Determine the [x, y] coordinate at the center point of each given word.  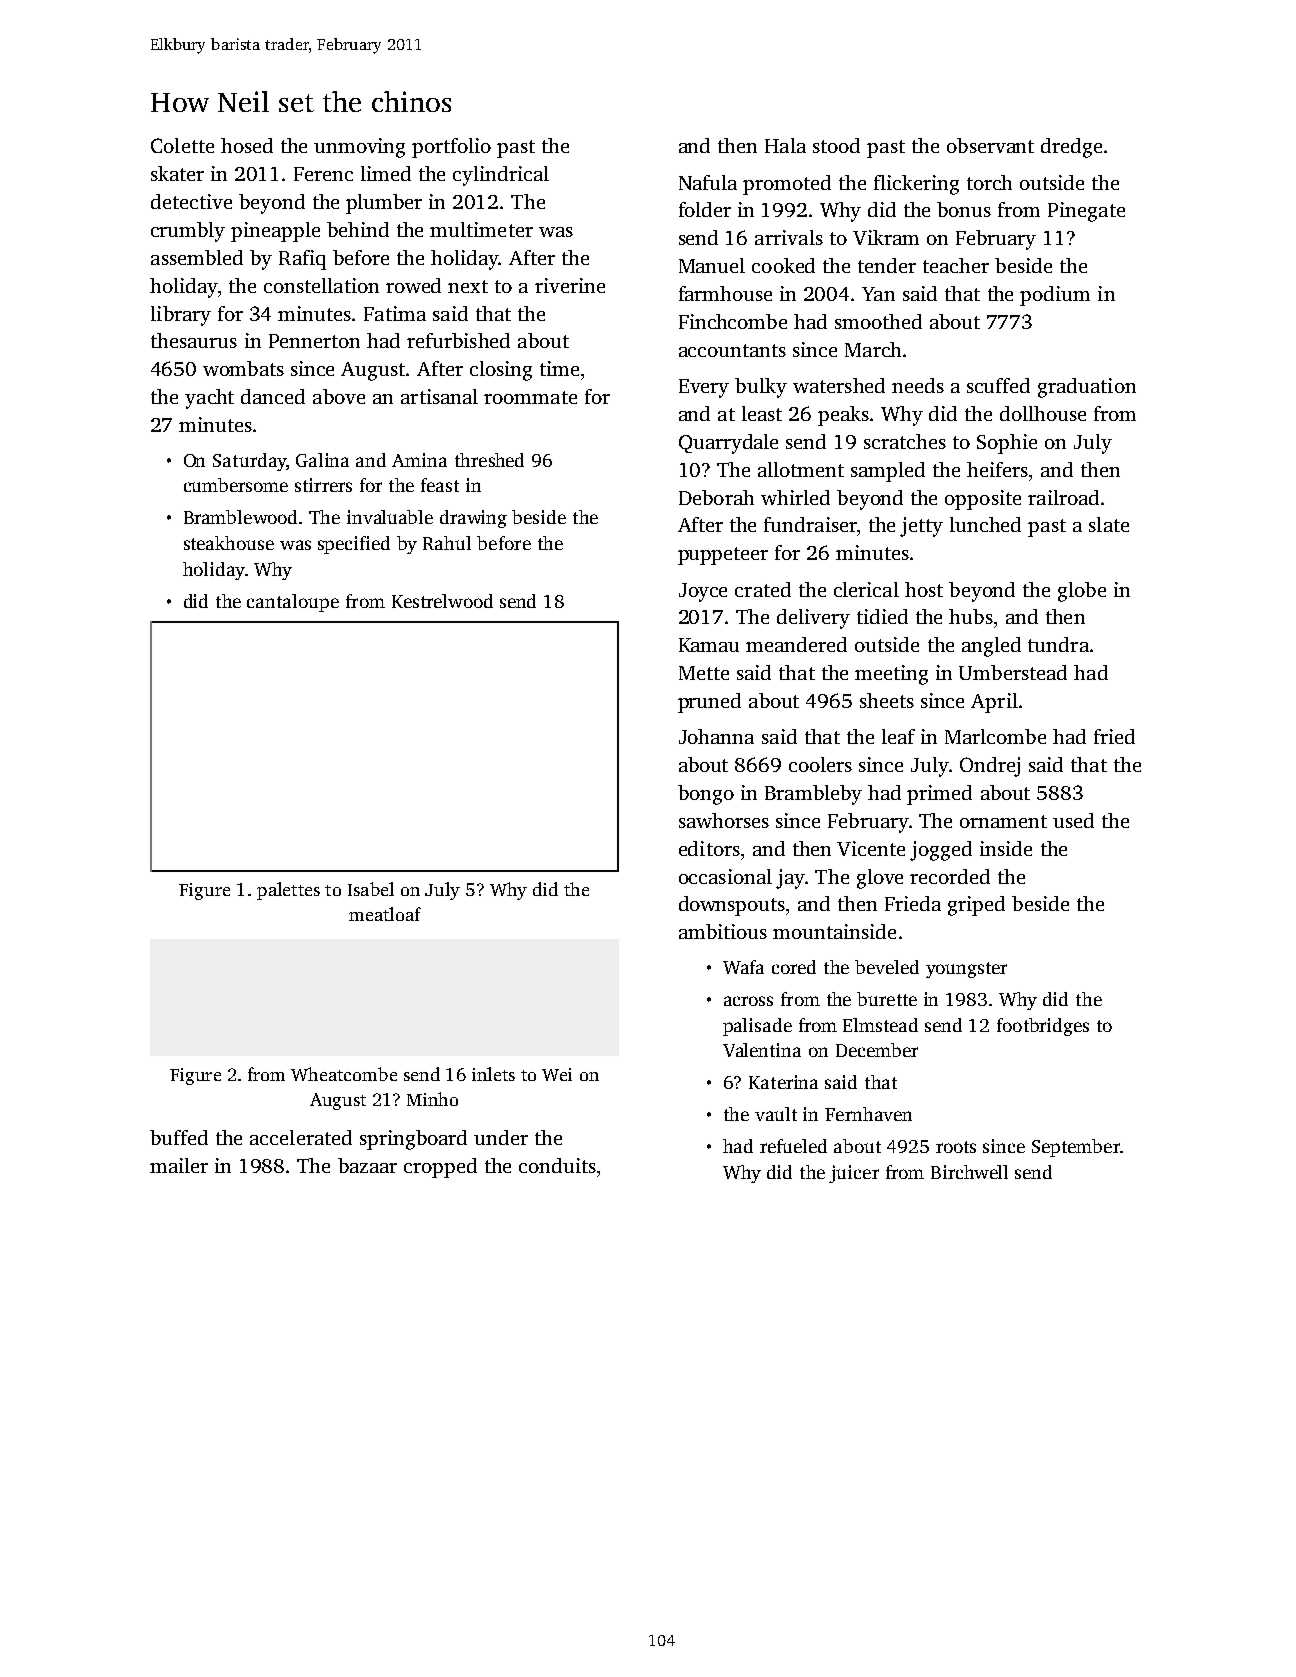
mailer [179, 1165]
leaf [898, 736]
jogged [941, 851]
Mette [704, 673]
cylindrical [501, 176]
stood [836, 145]
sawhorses [724, 820]
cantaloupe [293, 603]
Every [704, 388]
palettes [288, 891]
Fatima [395, 313]
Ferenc [323, 174]
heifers [997, 469]
